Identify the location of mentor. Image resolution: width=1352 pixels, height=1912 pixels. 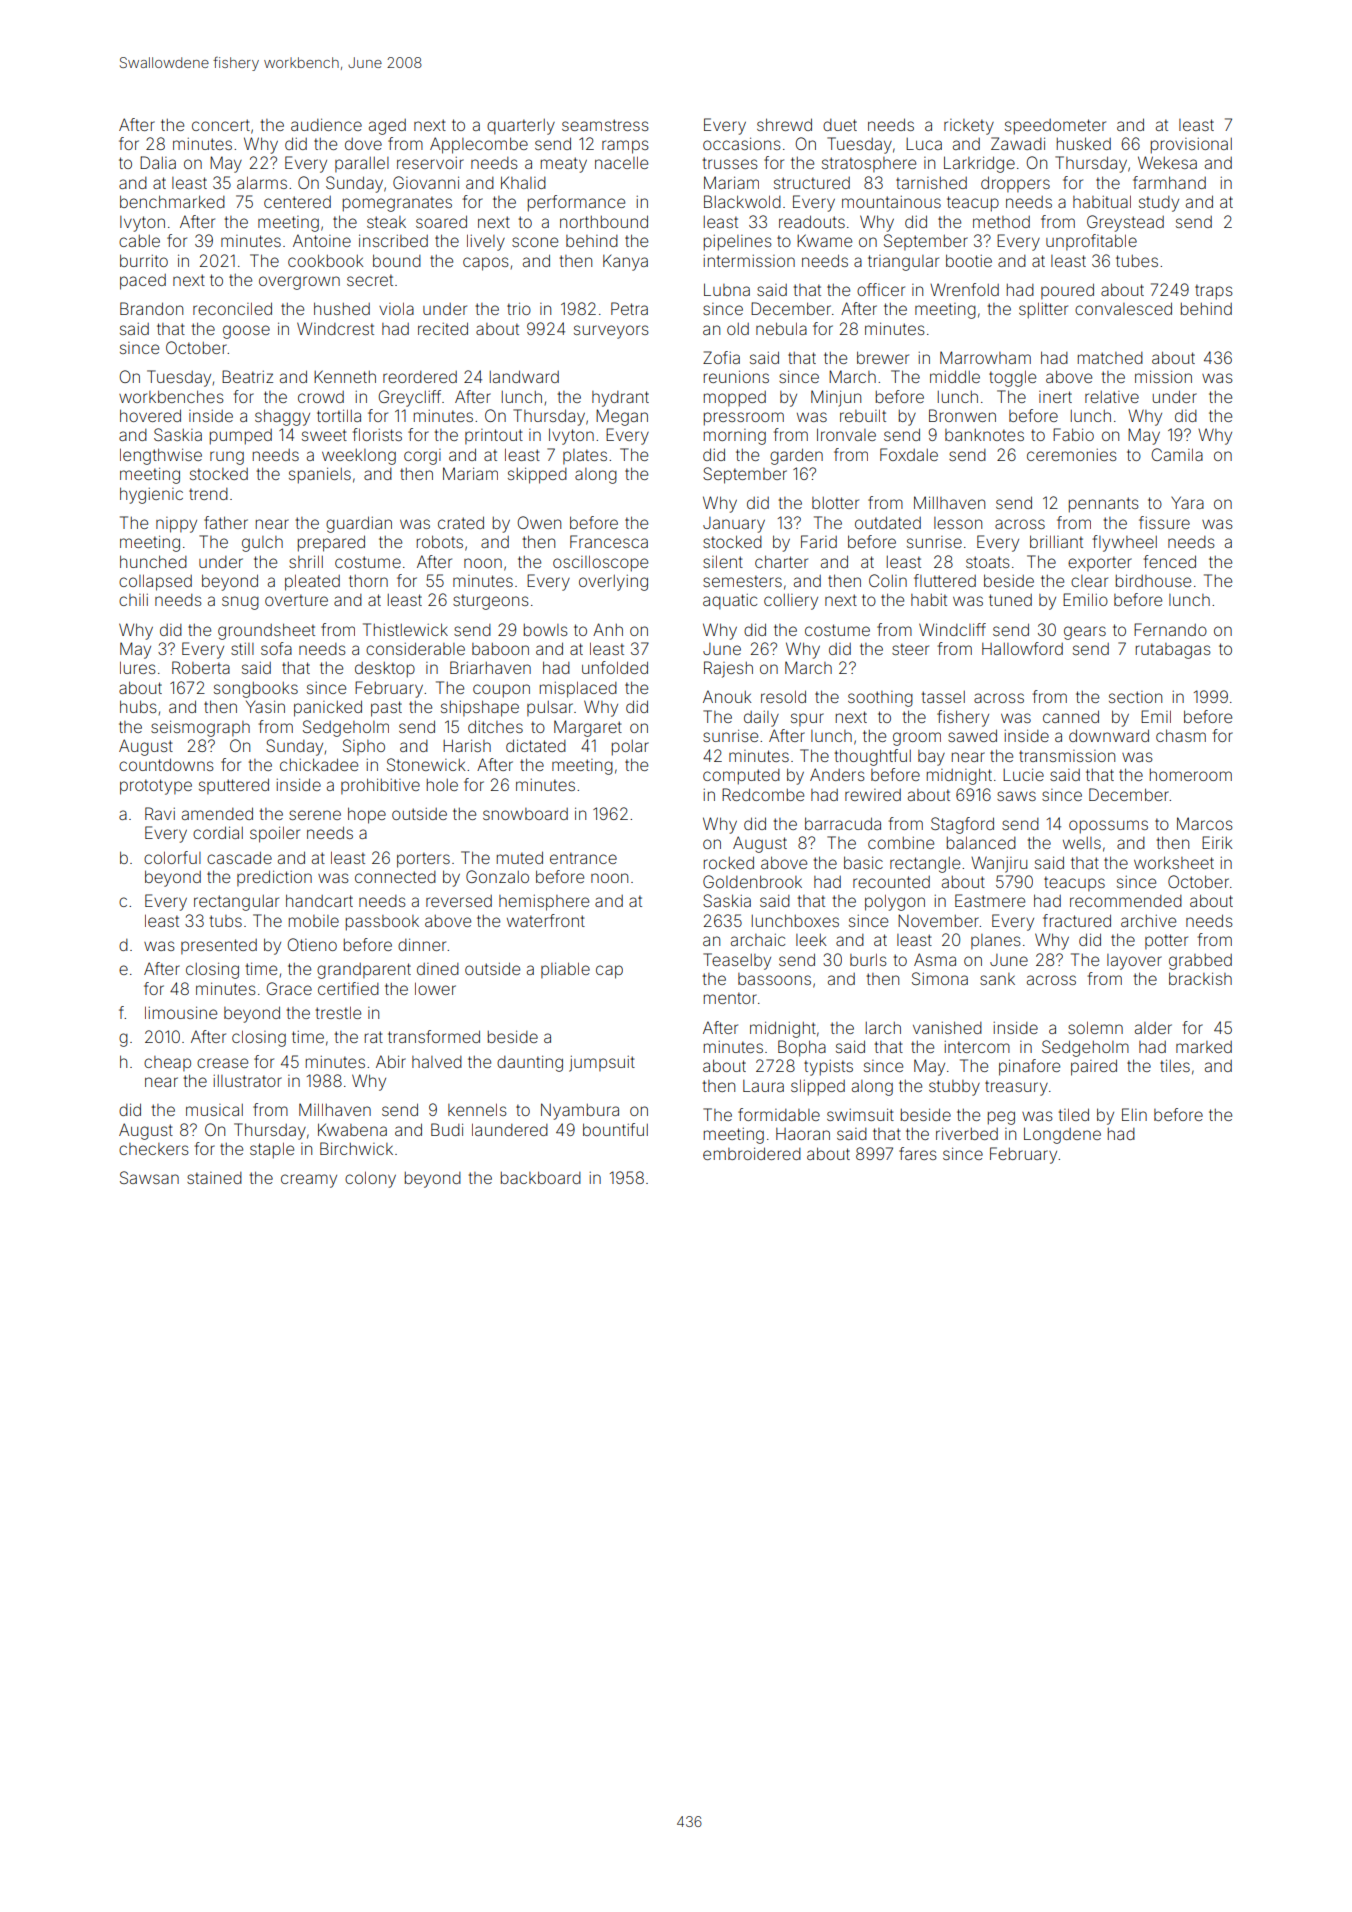
(730, 998).
